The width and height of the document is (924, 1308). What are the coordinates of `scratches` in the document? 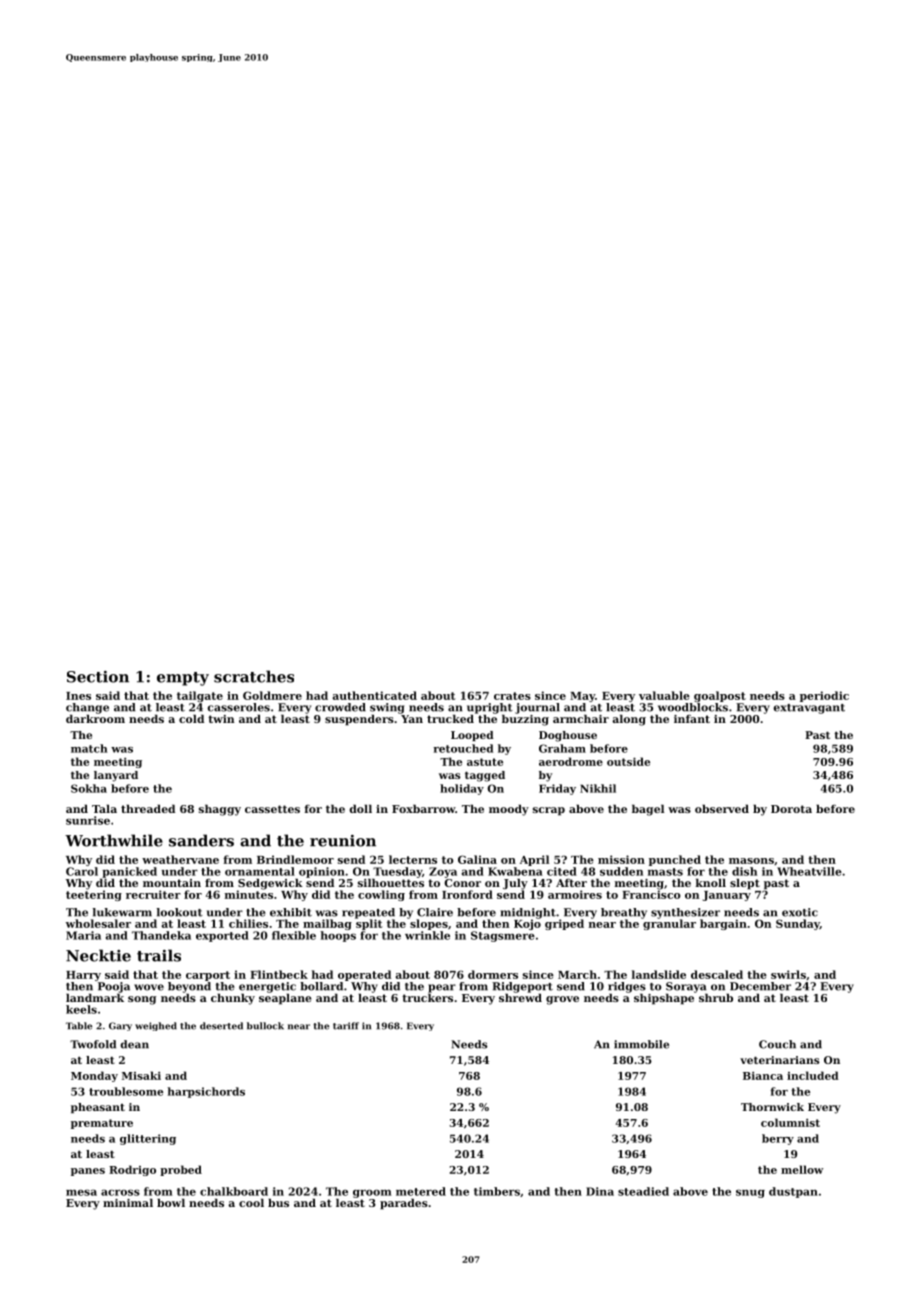 It's located at (254, 676).
